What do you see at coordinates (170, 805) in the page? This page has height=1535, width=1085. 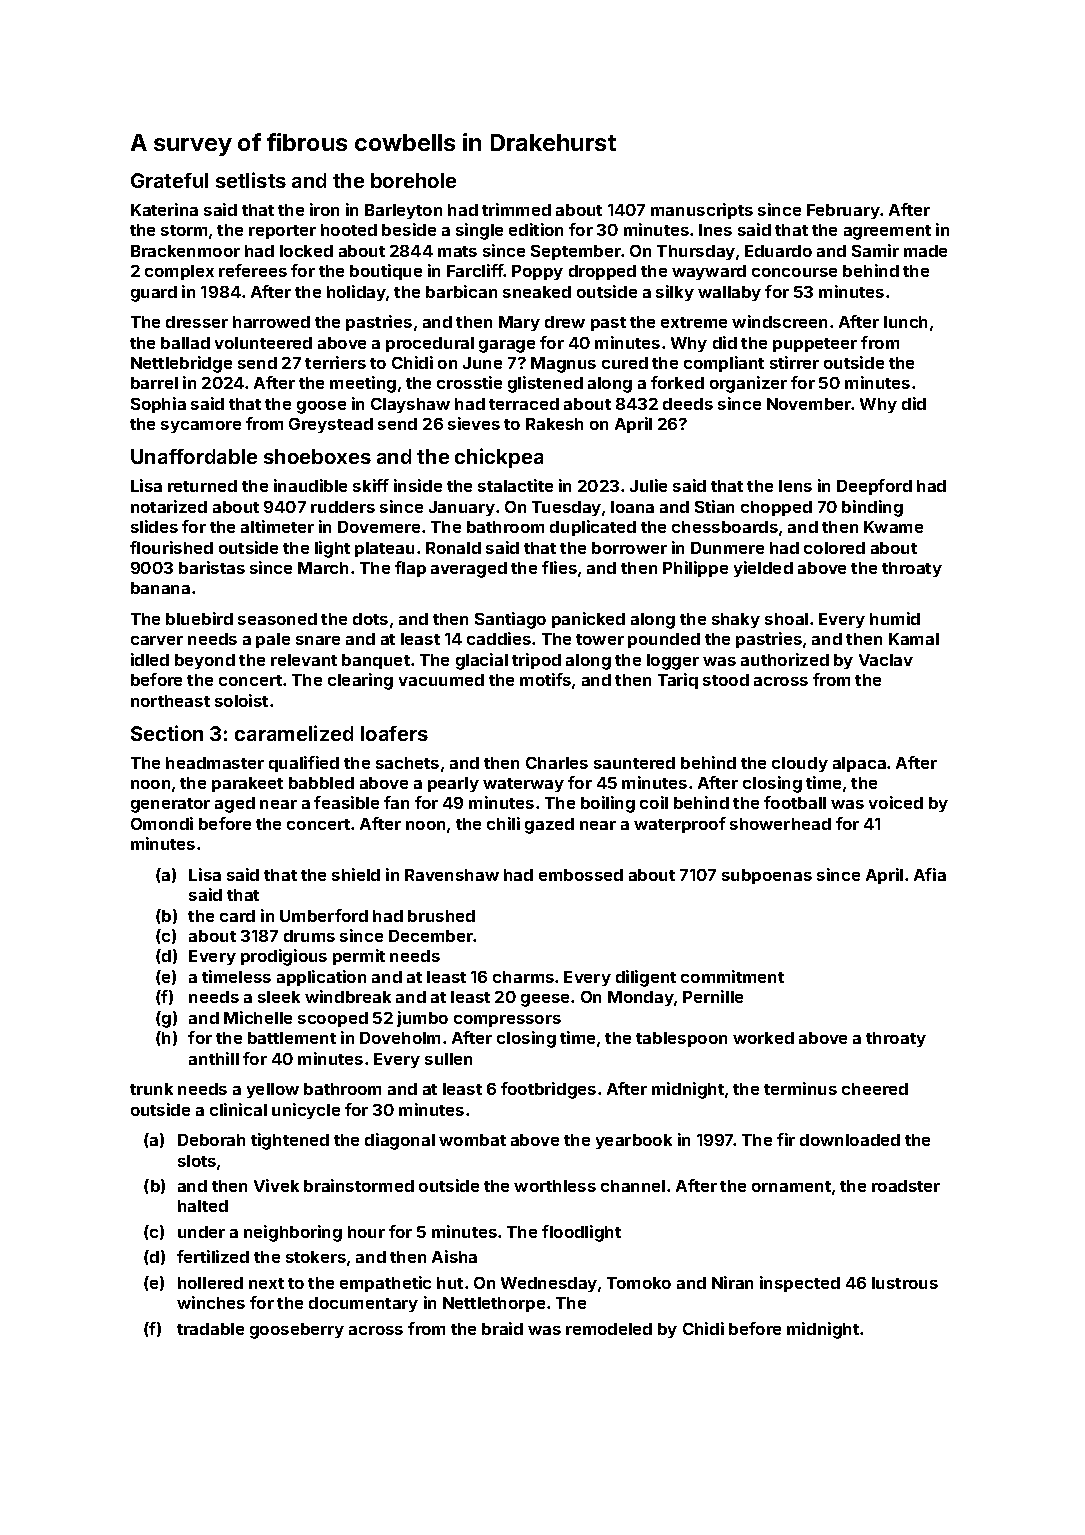 I see `generator` at bounding box center [170, 805].
